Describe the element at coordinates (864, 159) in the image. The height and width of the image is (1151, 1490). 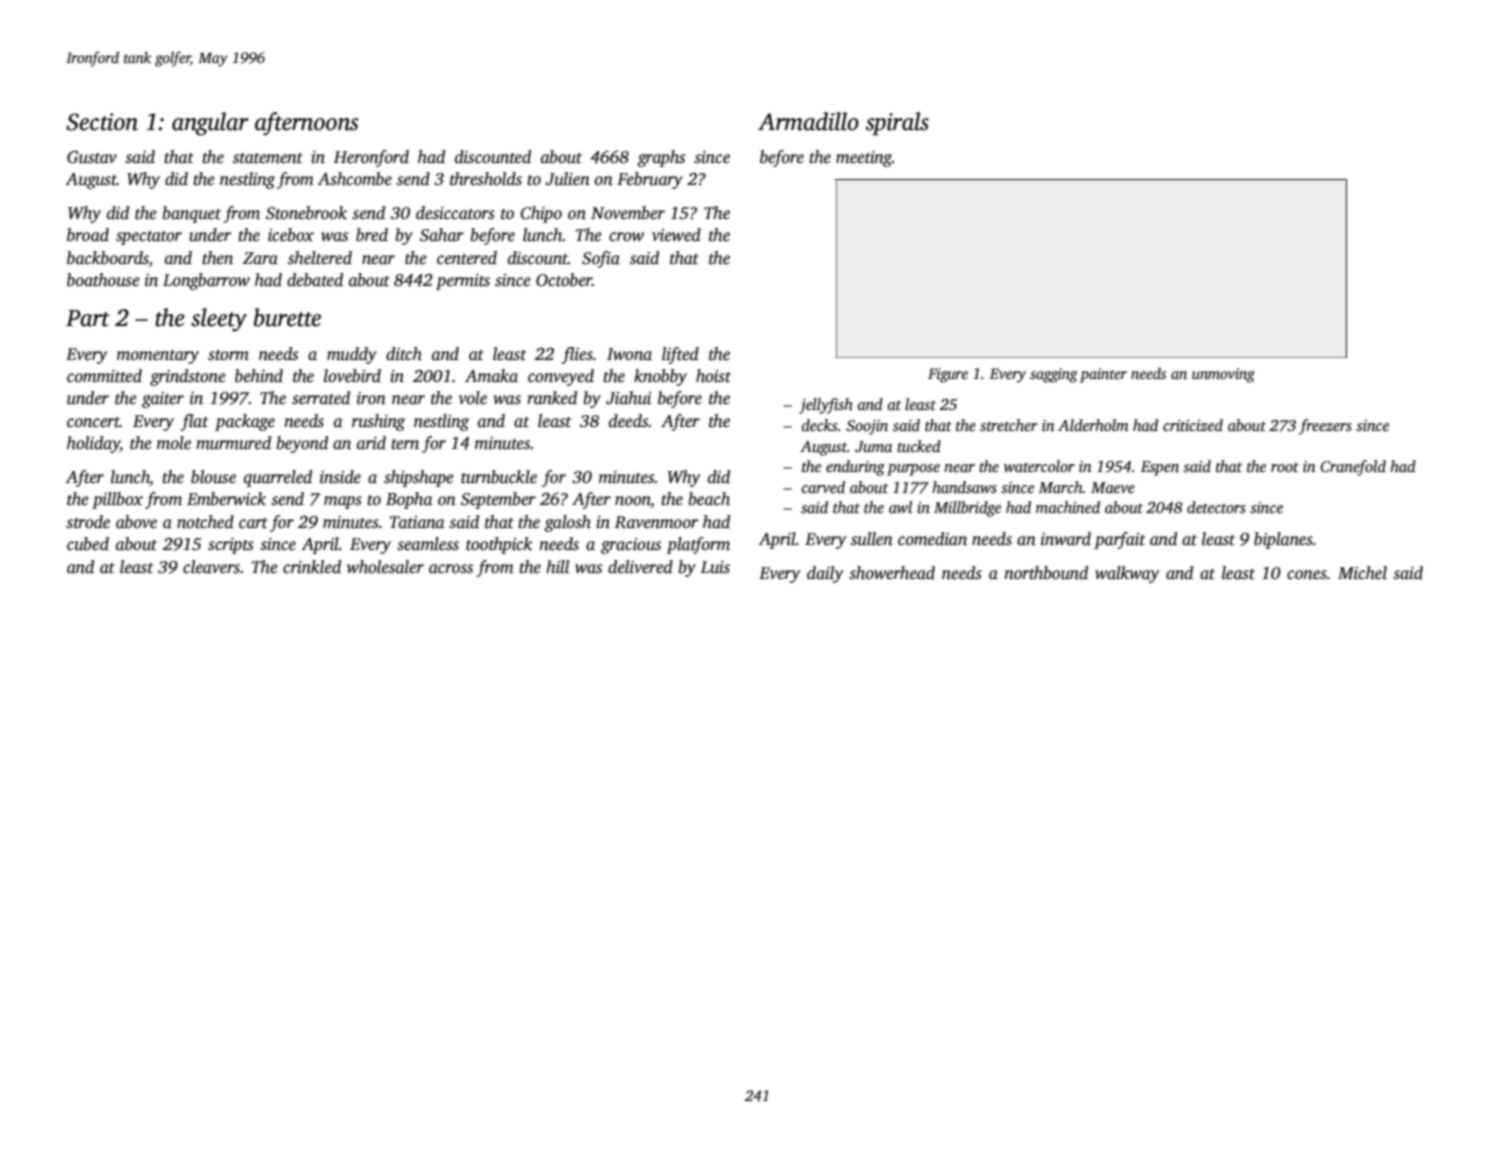
I see `meeting` at that location.
